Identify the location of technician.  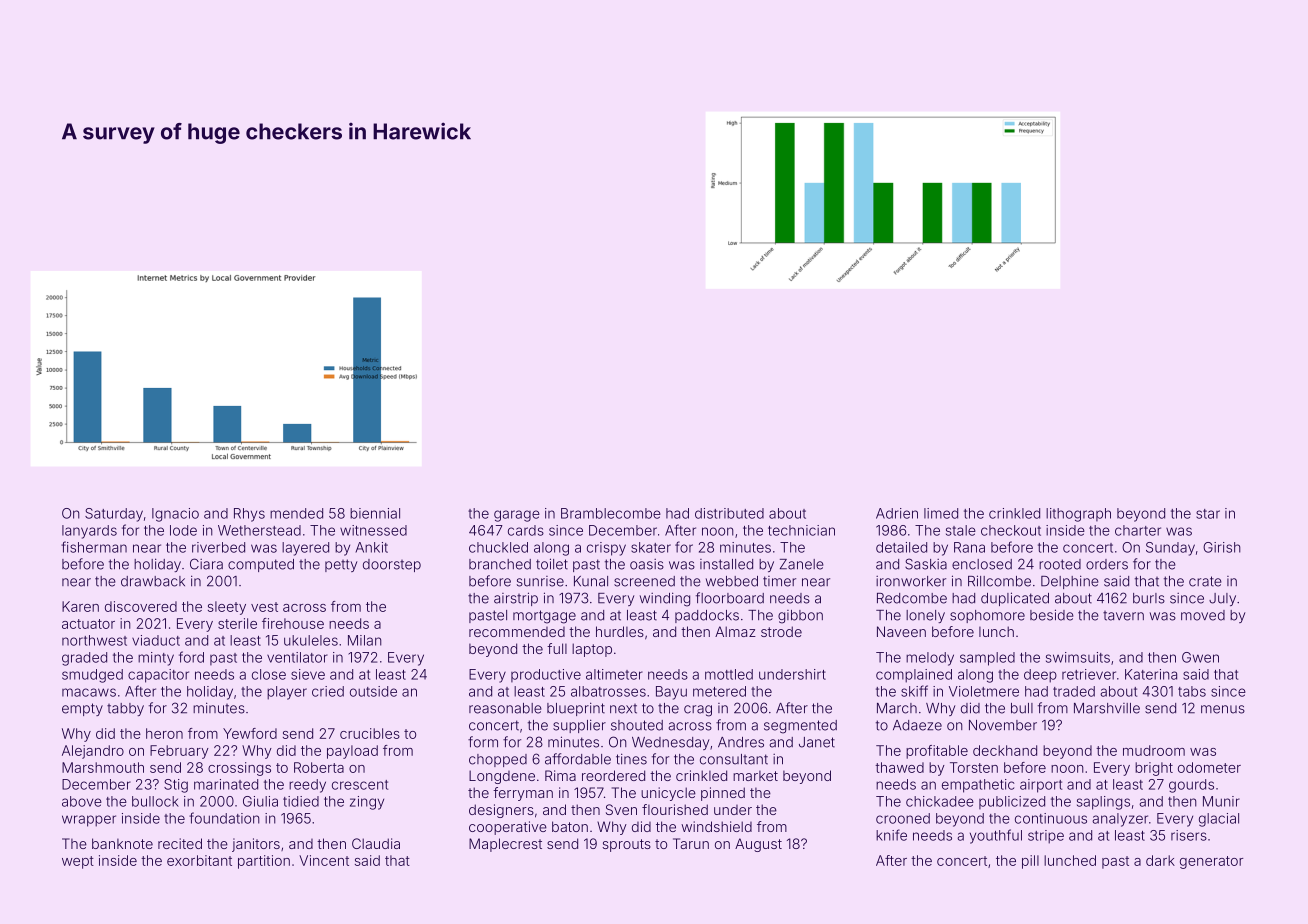
(801, 530).
